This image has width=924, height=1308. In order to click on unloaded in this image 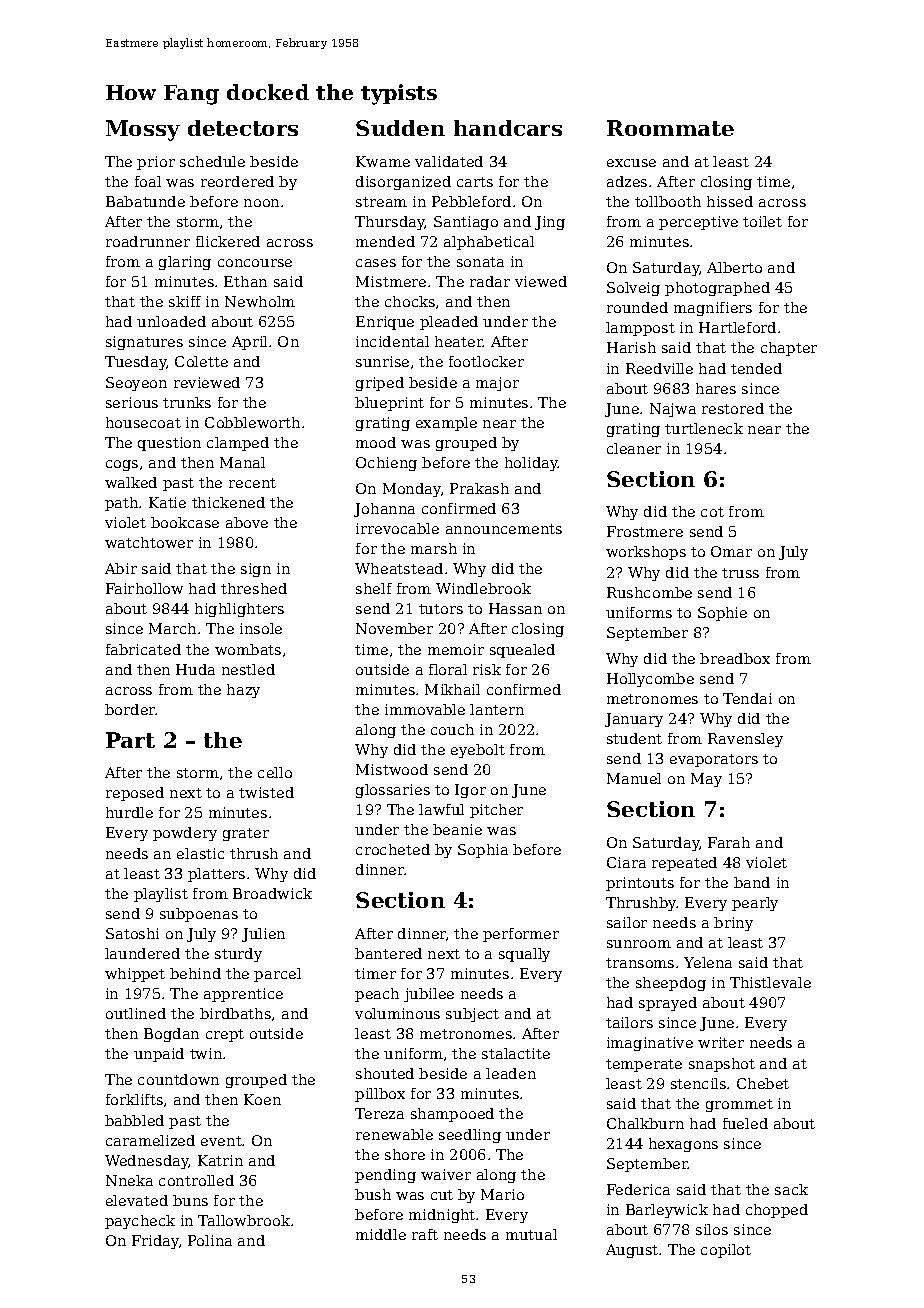, I will do `click(171, 321)`.
